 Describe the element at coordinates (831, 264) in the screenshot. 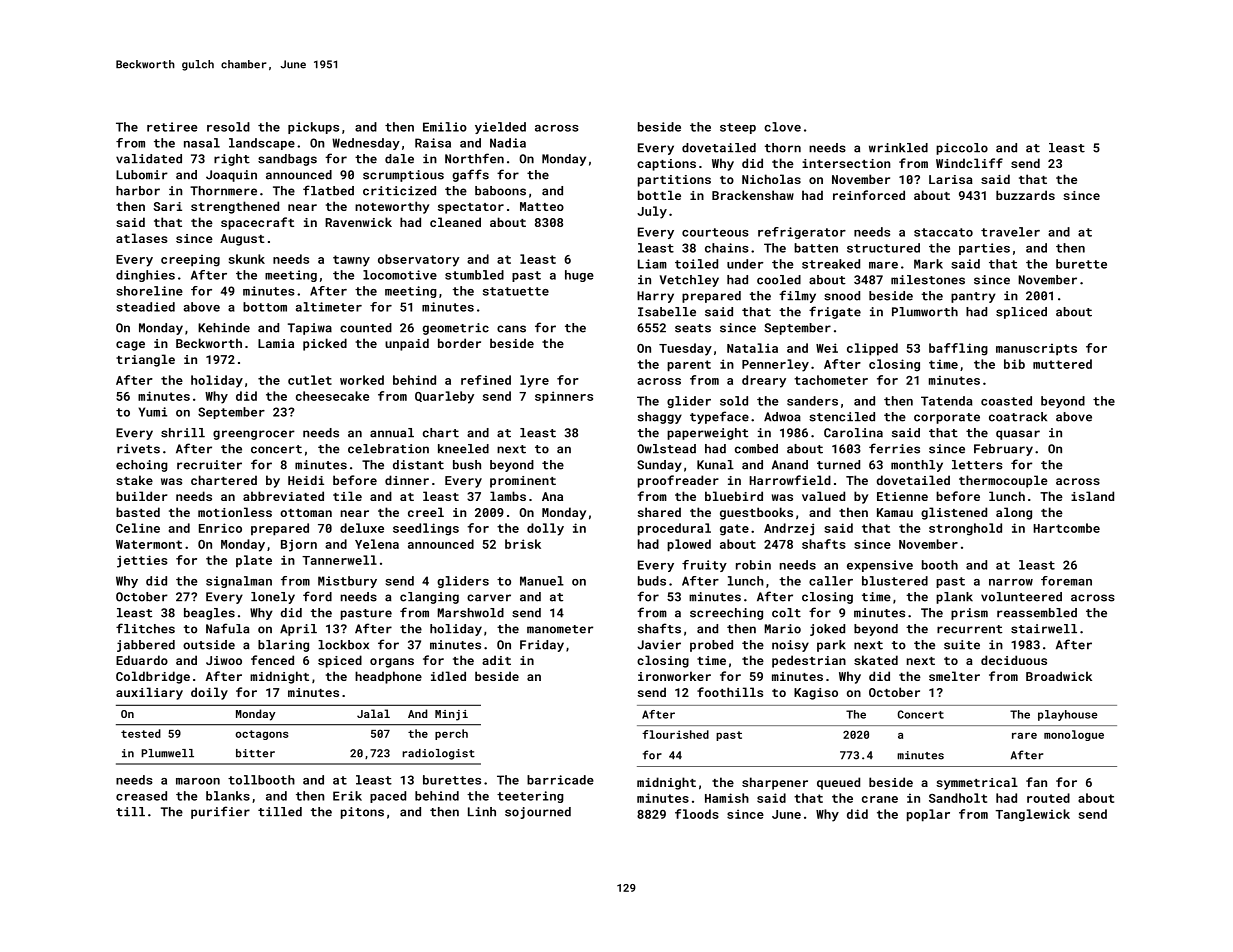

I see `streaked` at that location.
